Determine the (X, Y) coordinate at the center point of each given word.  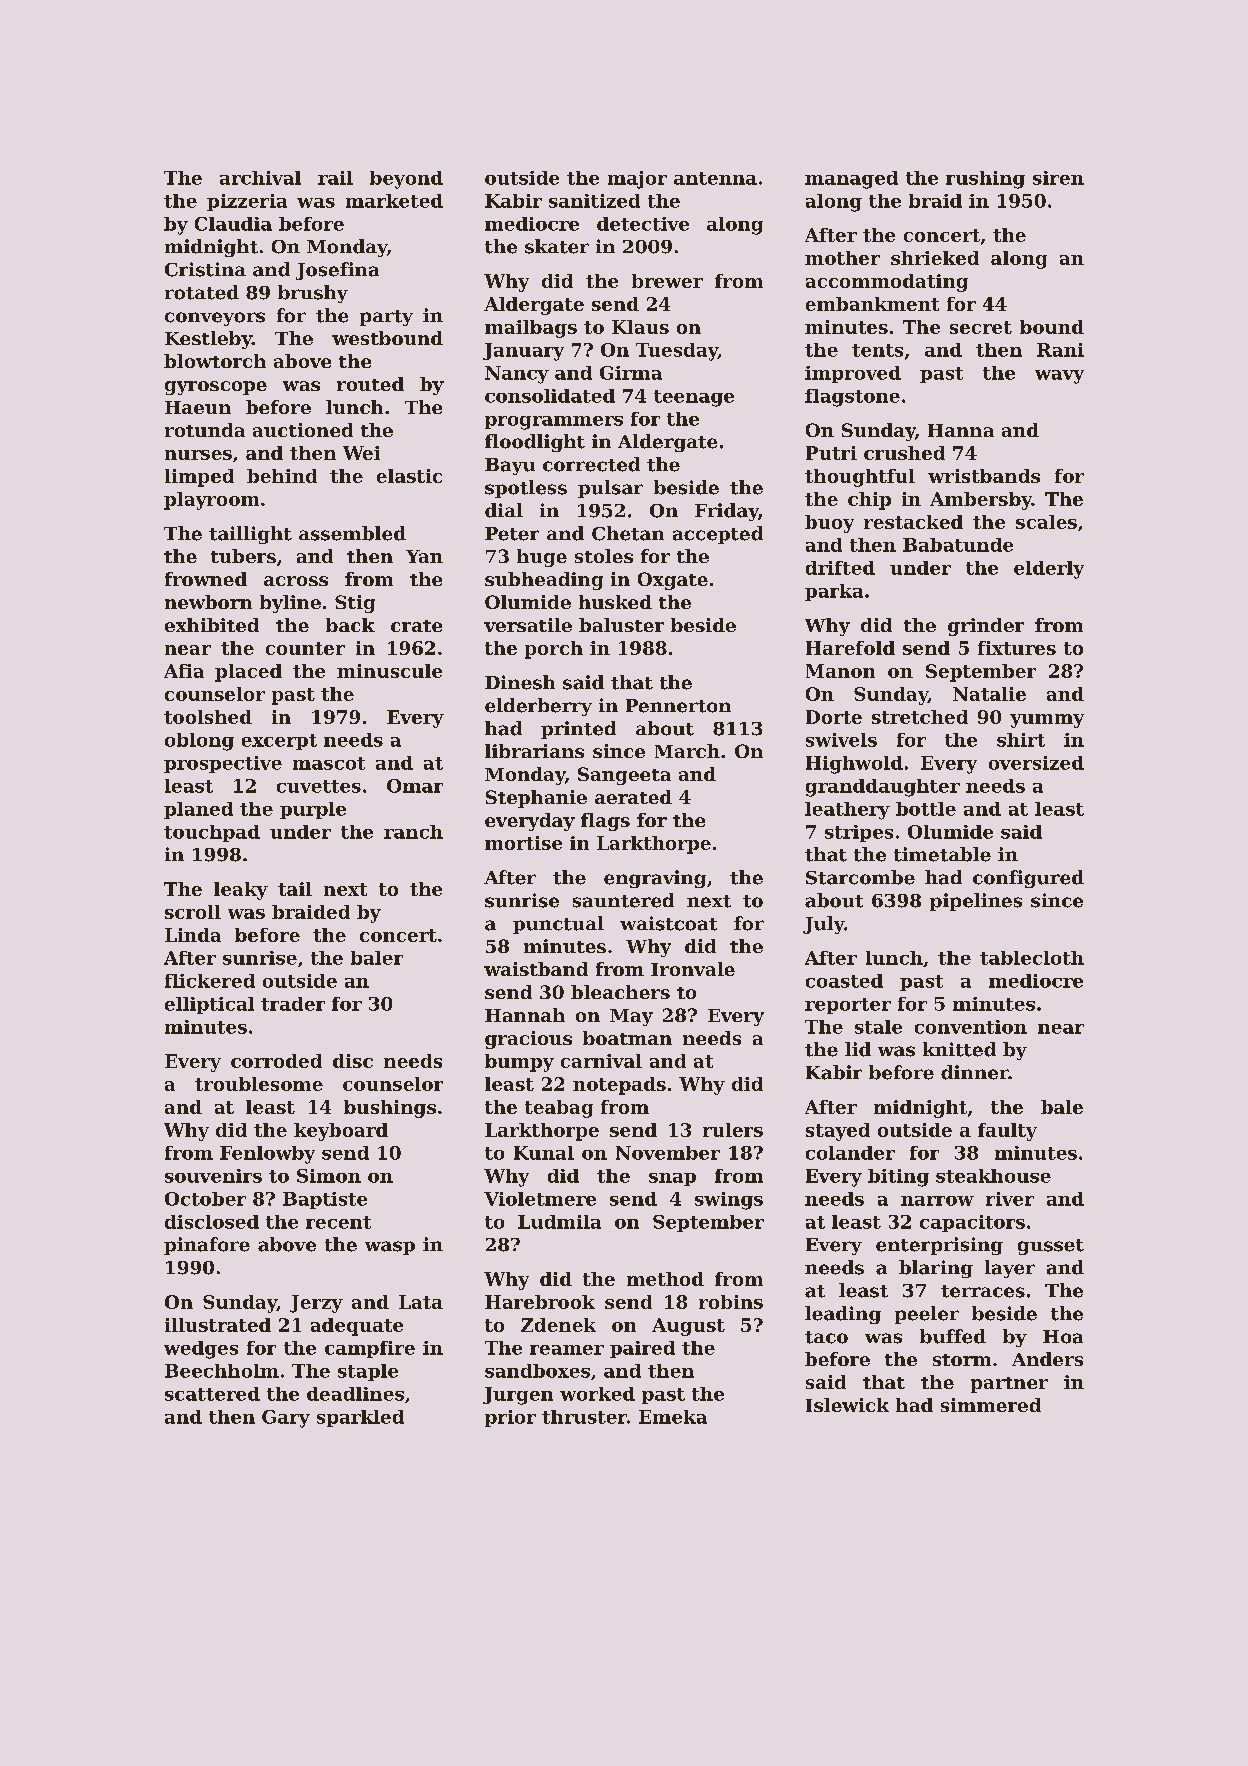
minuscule (389, 671)
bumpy (519, 1063)
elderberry (538, 707)
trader (293, 1004)
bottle (926, 809)
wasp (390, 1248)
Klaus (640, 327)
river (1010, 1199)
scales (1046, 522)
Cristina (205, 269)
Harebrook (540, 1302)
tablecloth (1032, 958)
